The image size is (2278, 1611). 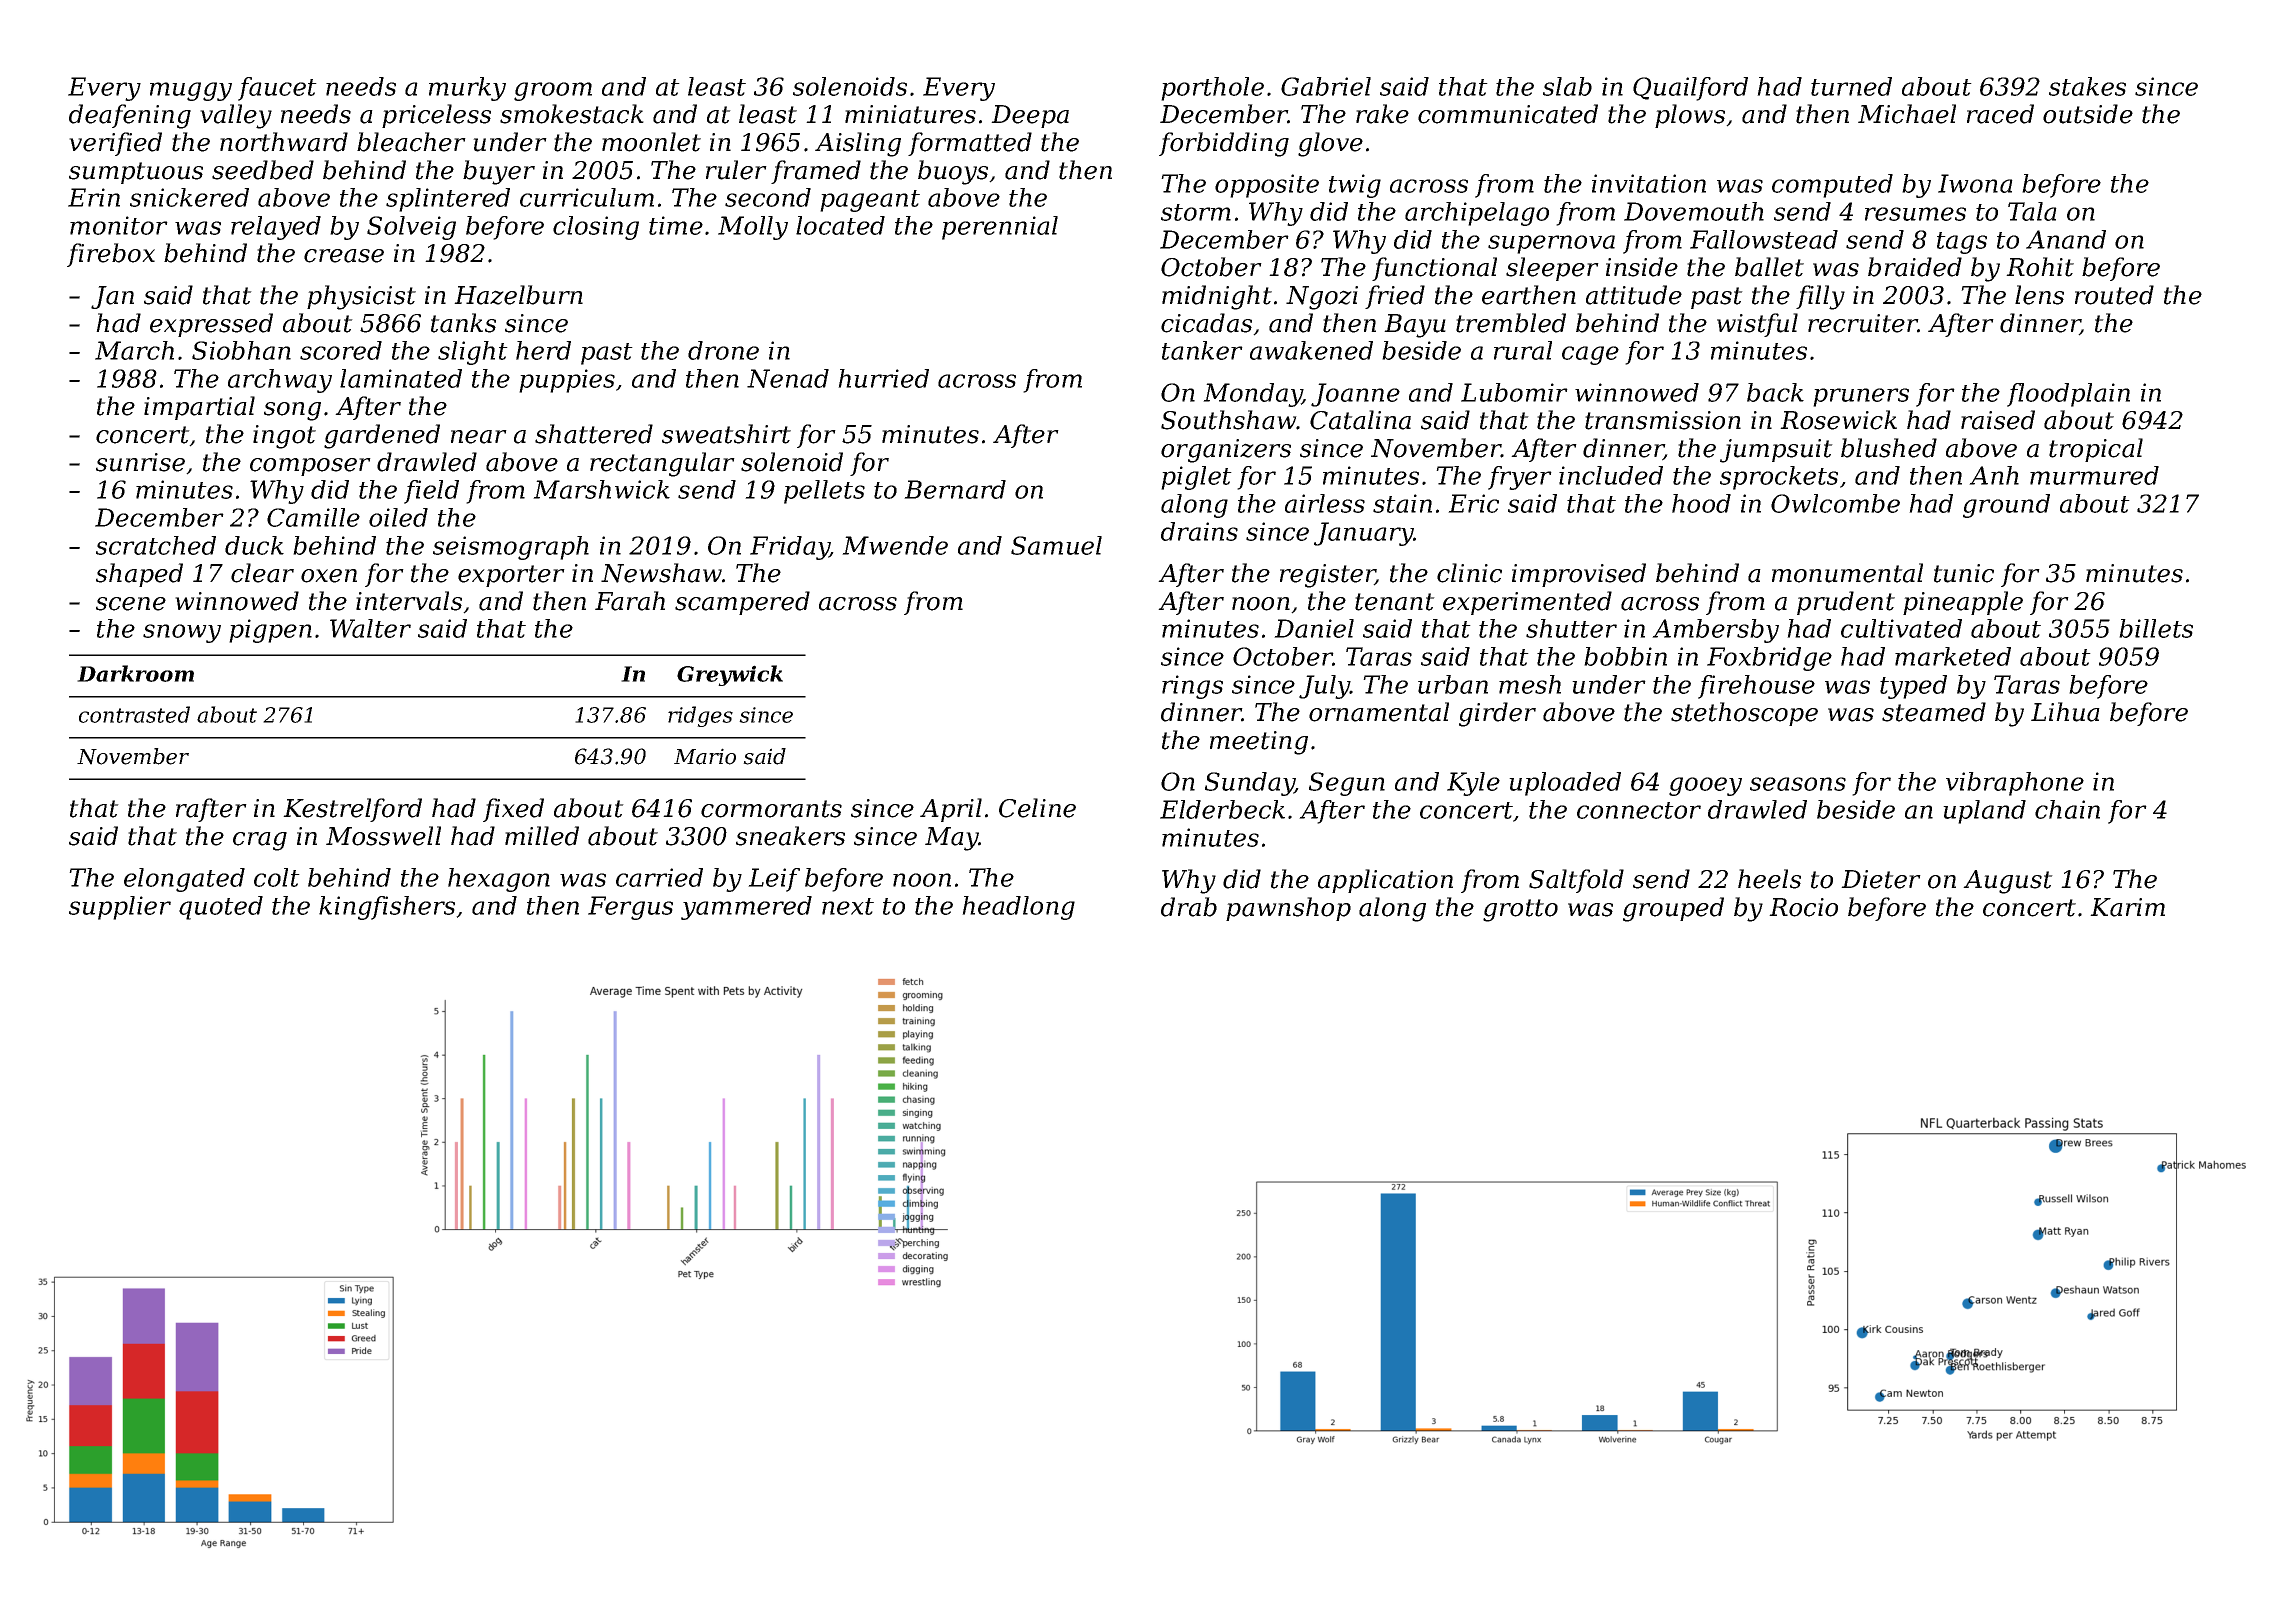 I want to click on urban, so click(x=1453, y=684).
